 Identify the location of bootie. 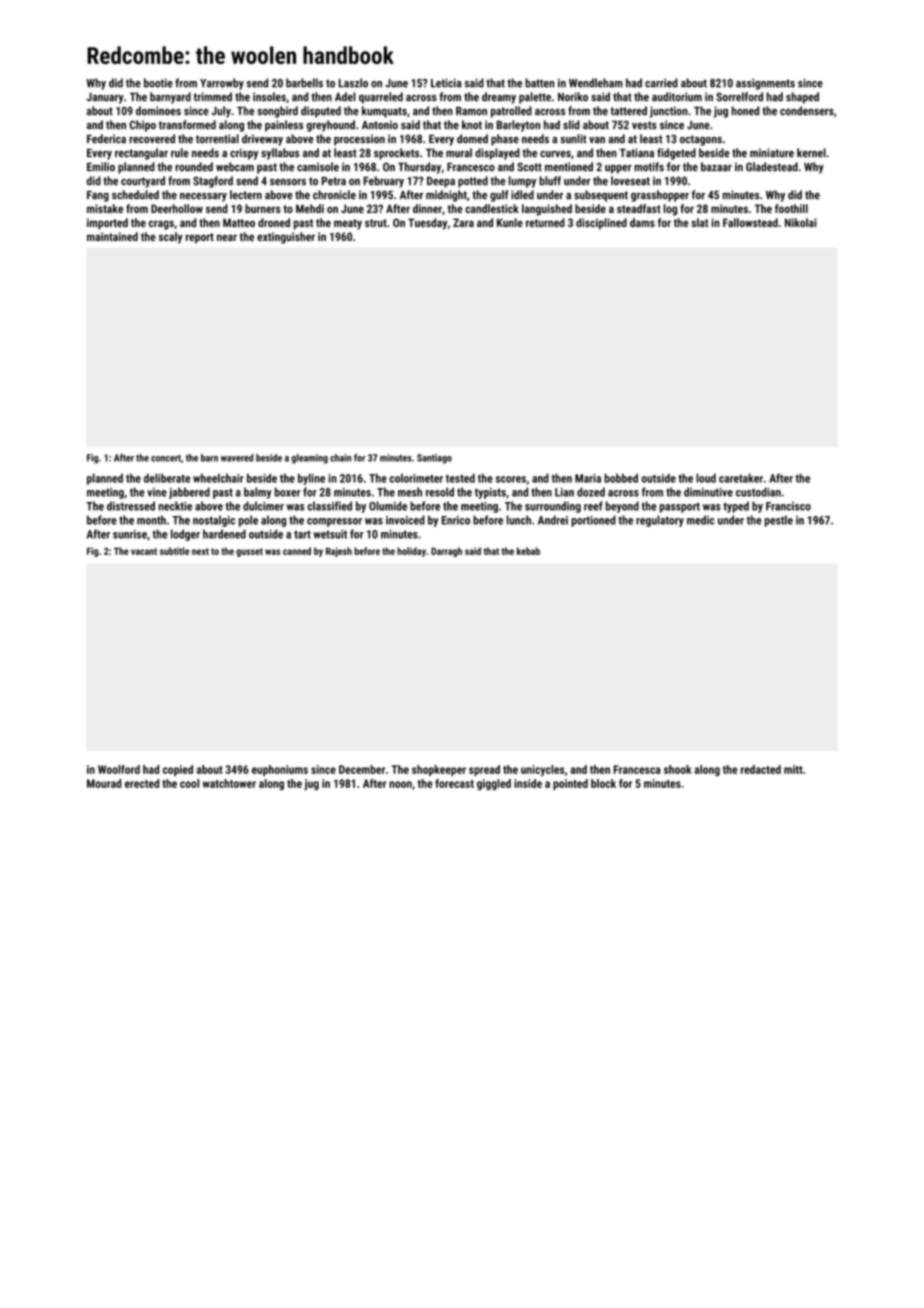
(158, 83).
